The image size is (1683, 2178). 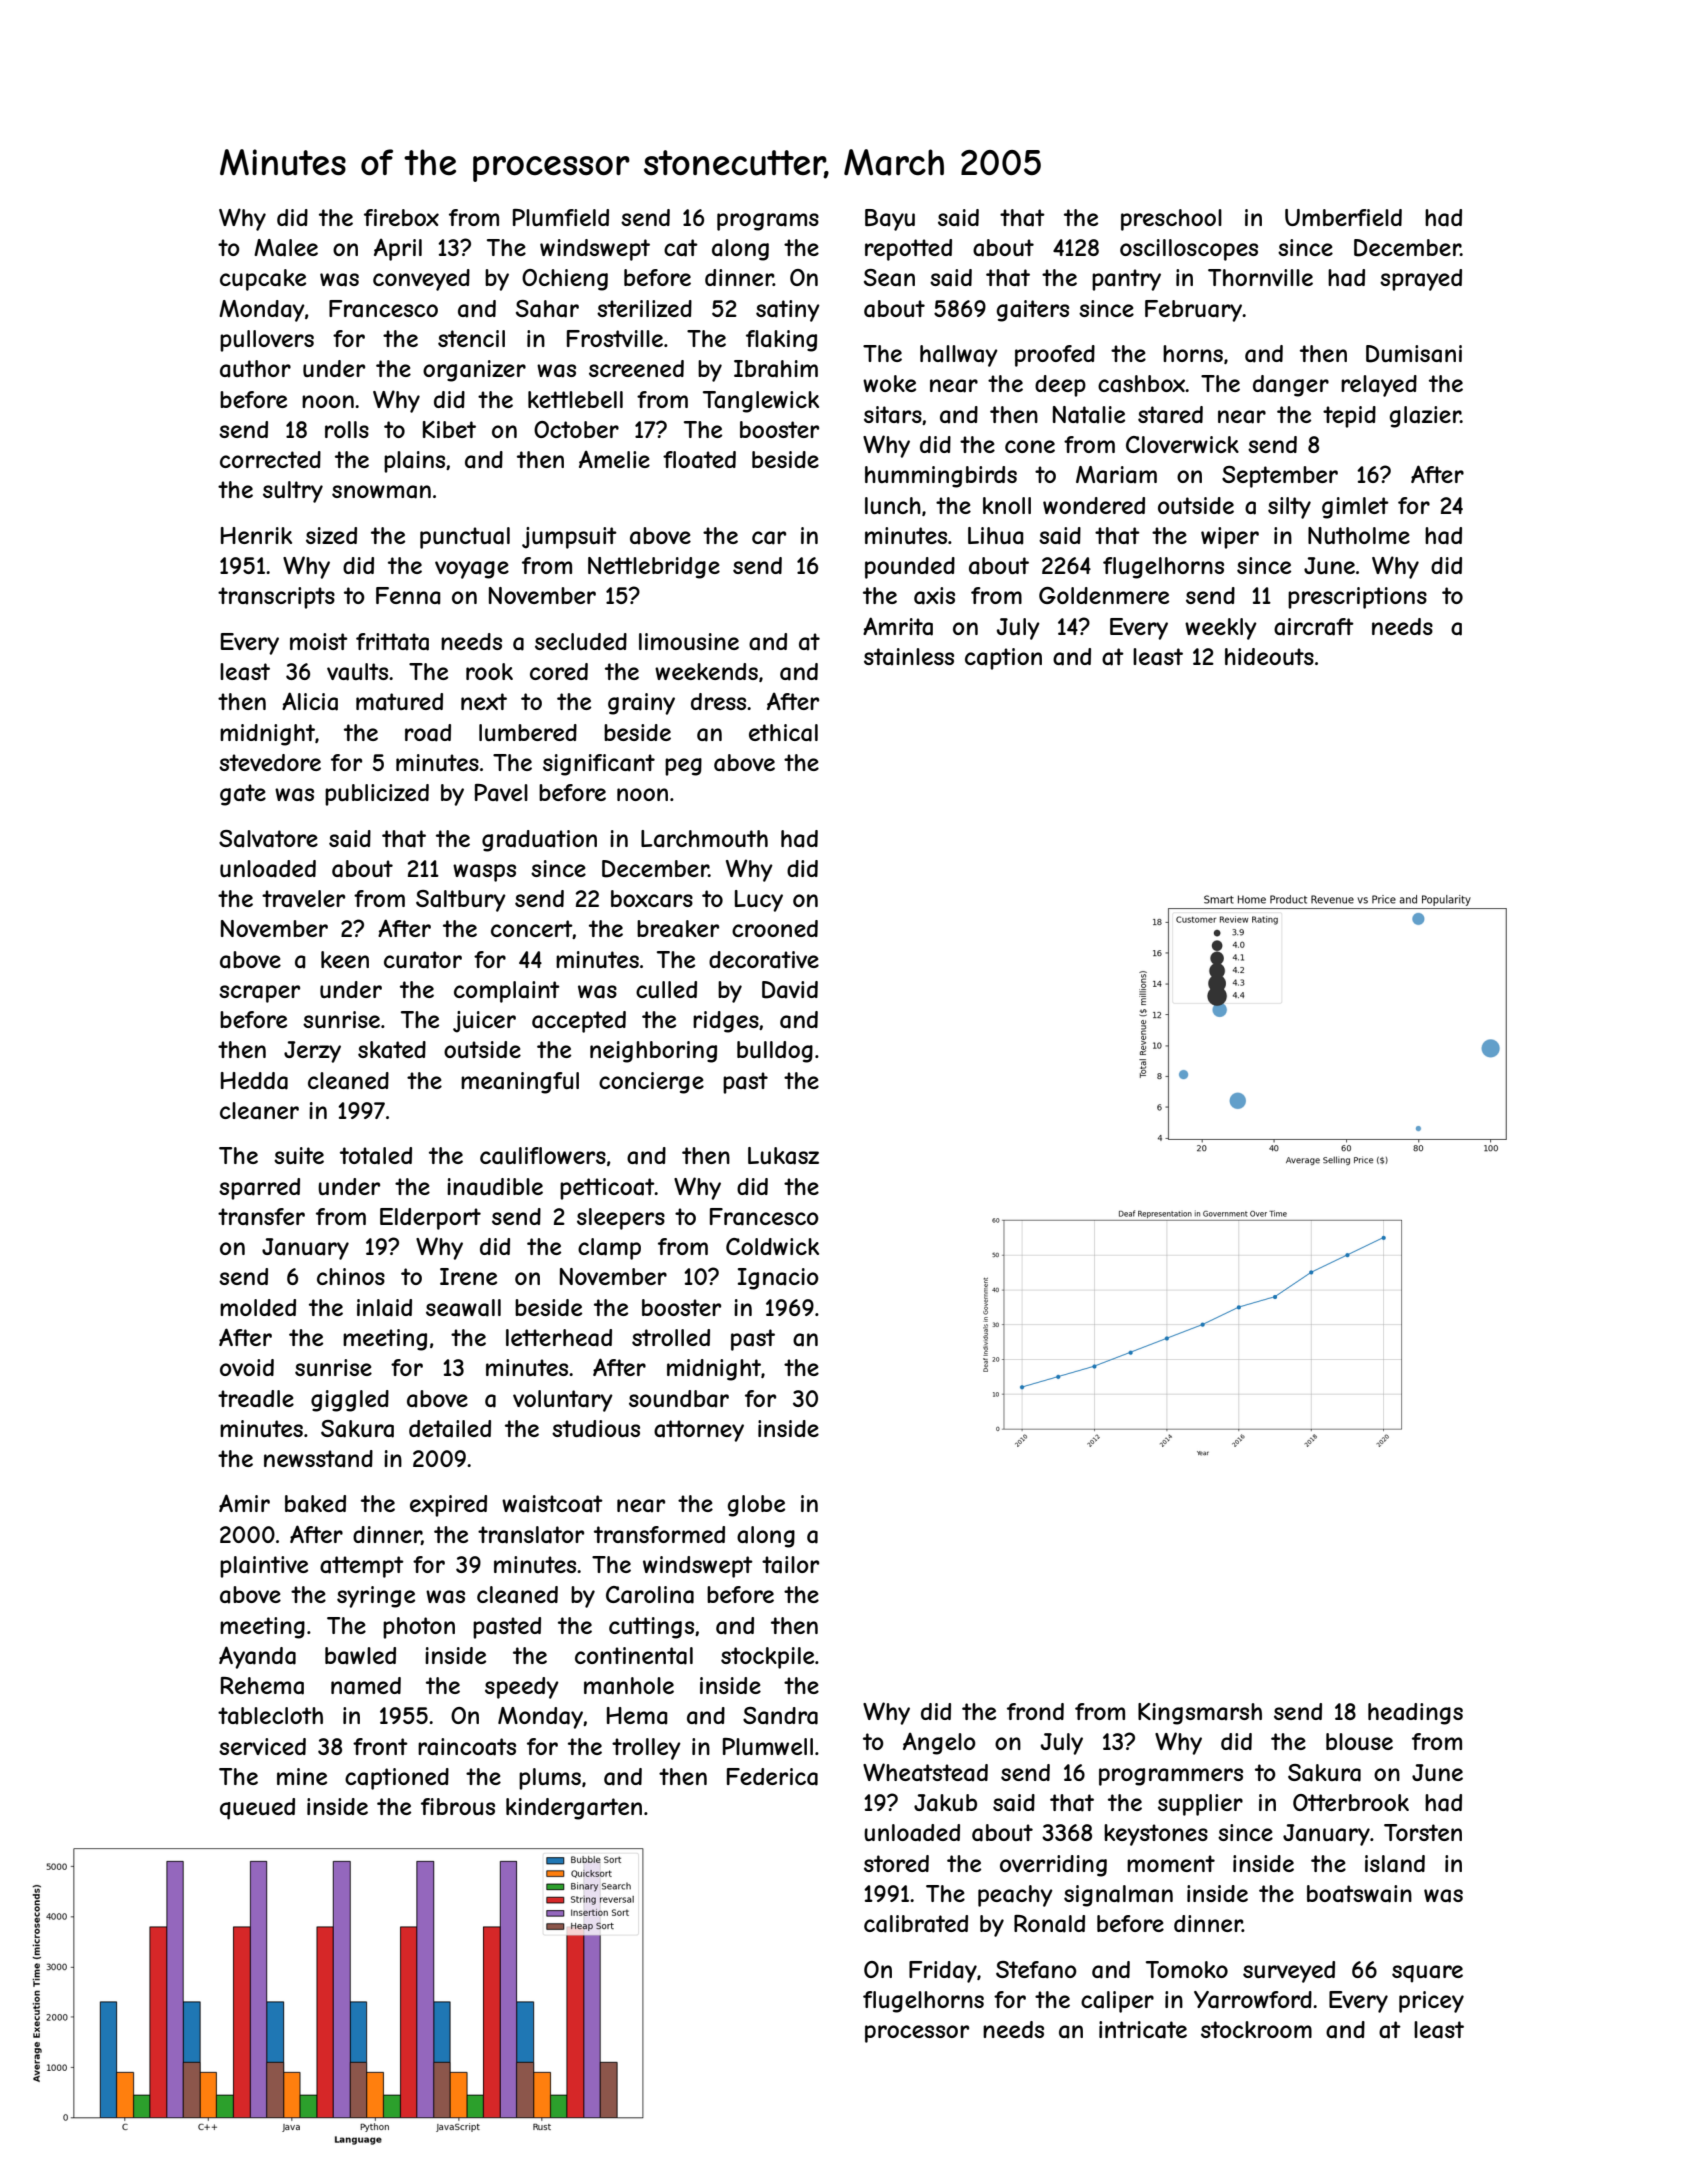 What do you see at coordinates (1143, 2030) in the page?
I see `intricate` at bounding box center [1143, 2030].
